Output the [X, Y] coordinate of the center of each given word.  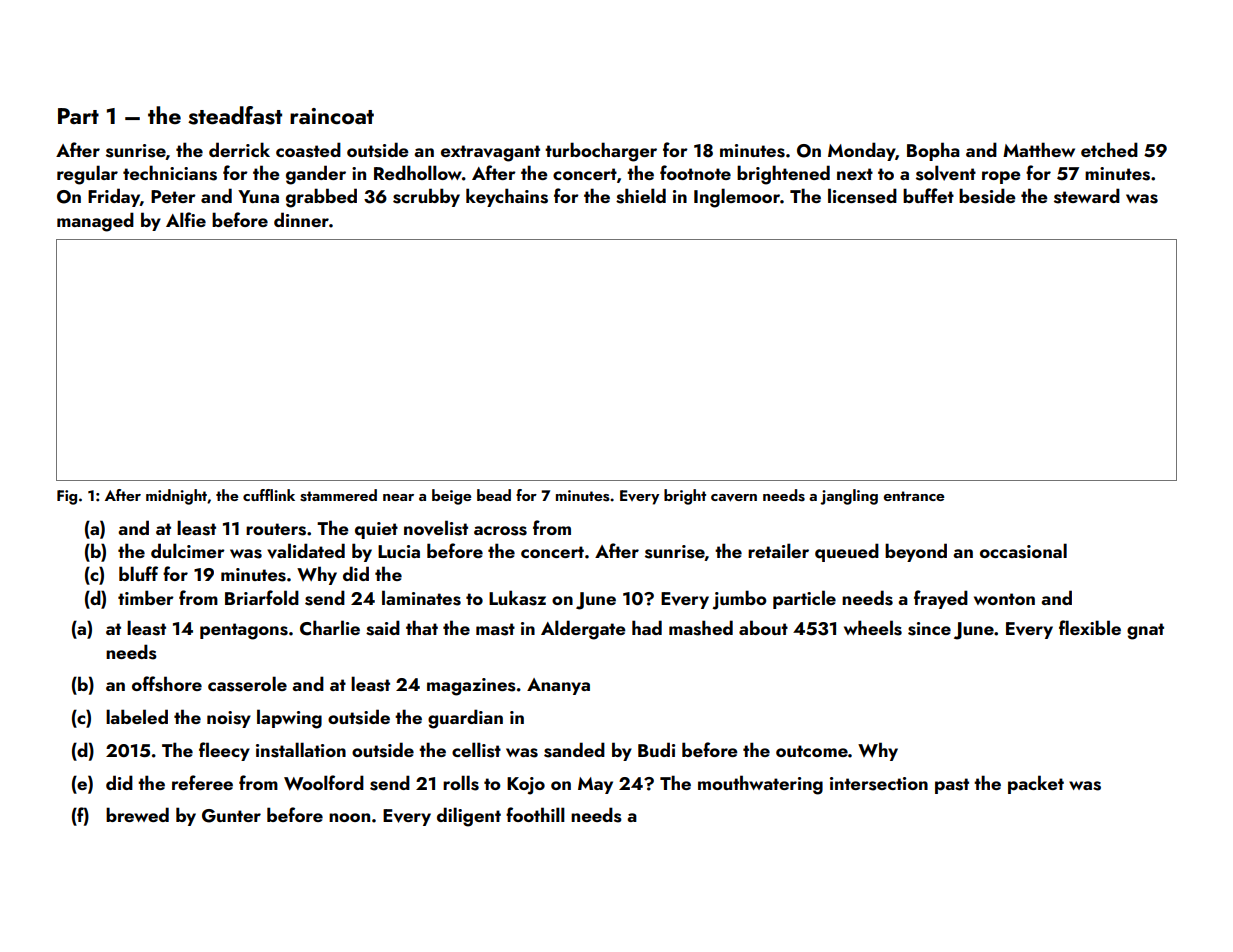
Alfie [186, 219]
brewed [137, 814]
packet [1036, 784]
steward [1087, 196]
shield [641, 196]
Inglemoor [737, 198]
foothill [535, 814]
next [855, 174]
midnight [176, 497]
